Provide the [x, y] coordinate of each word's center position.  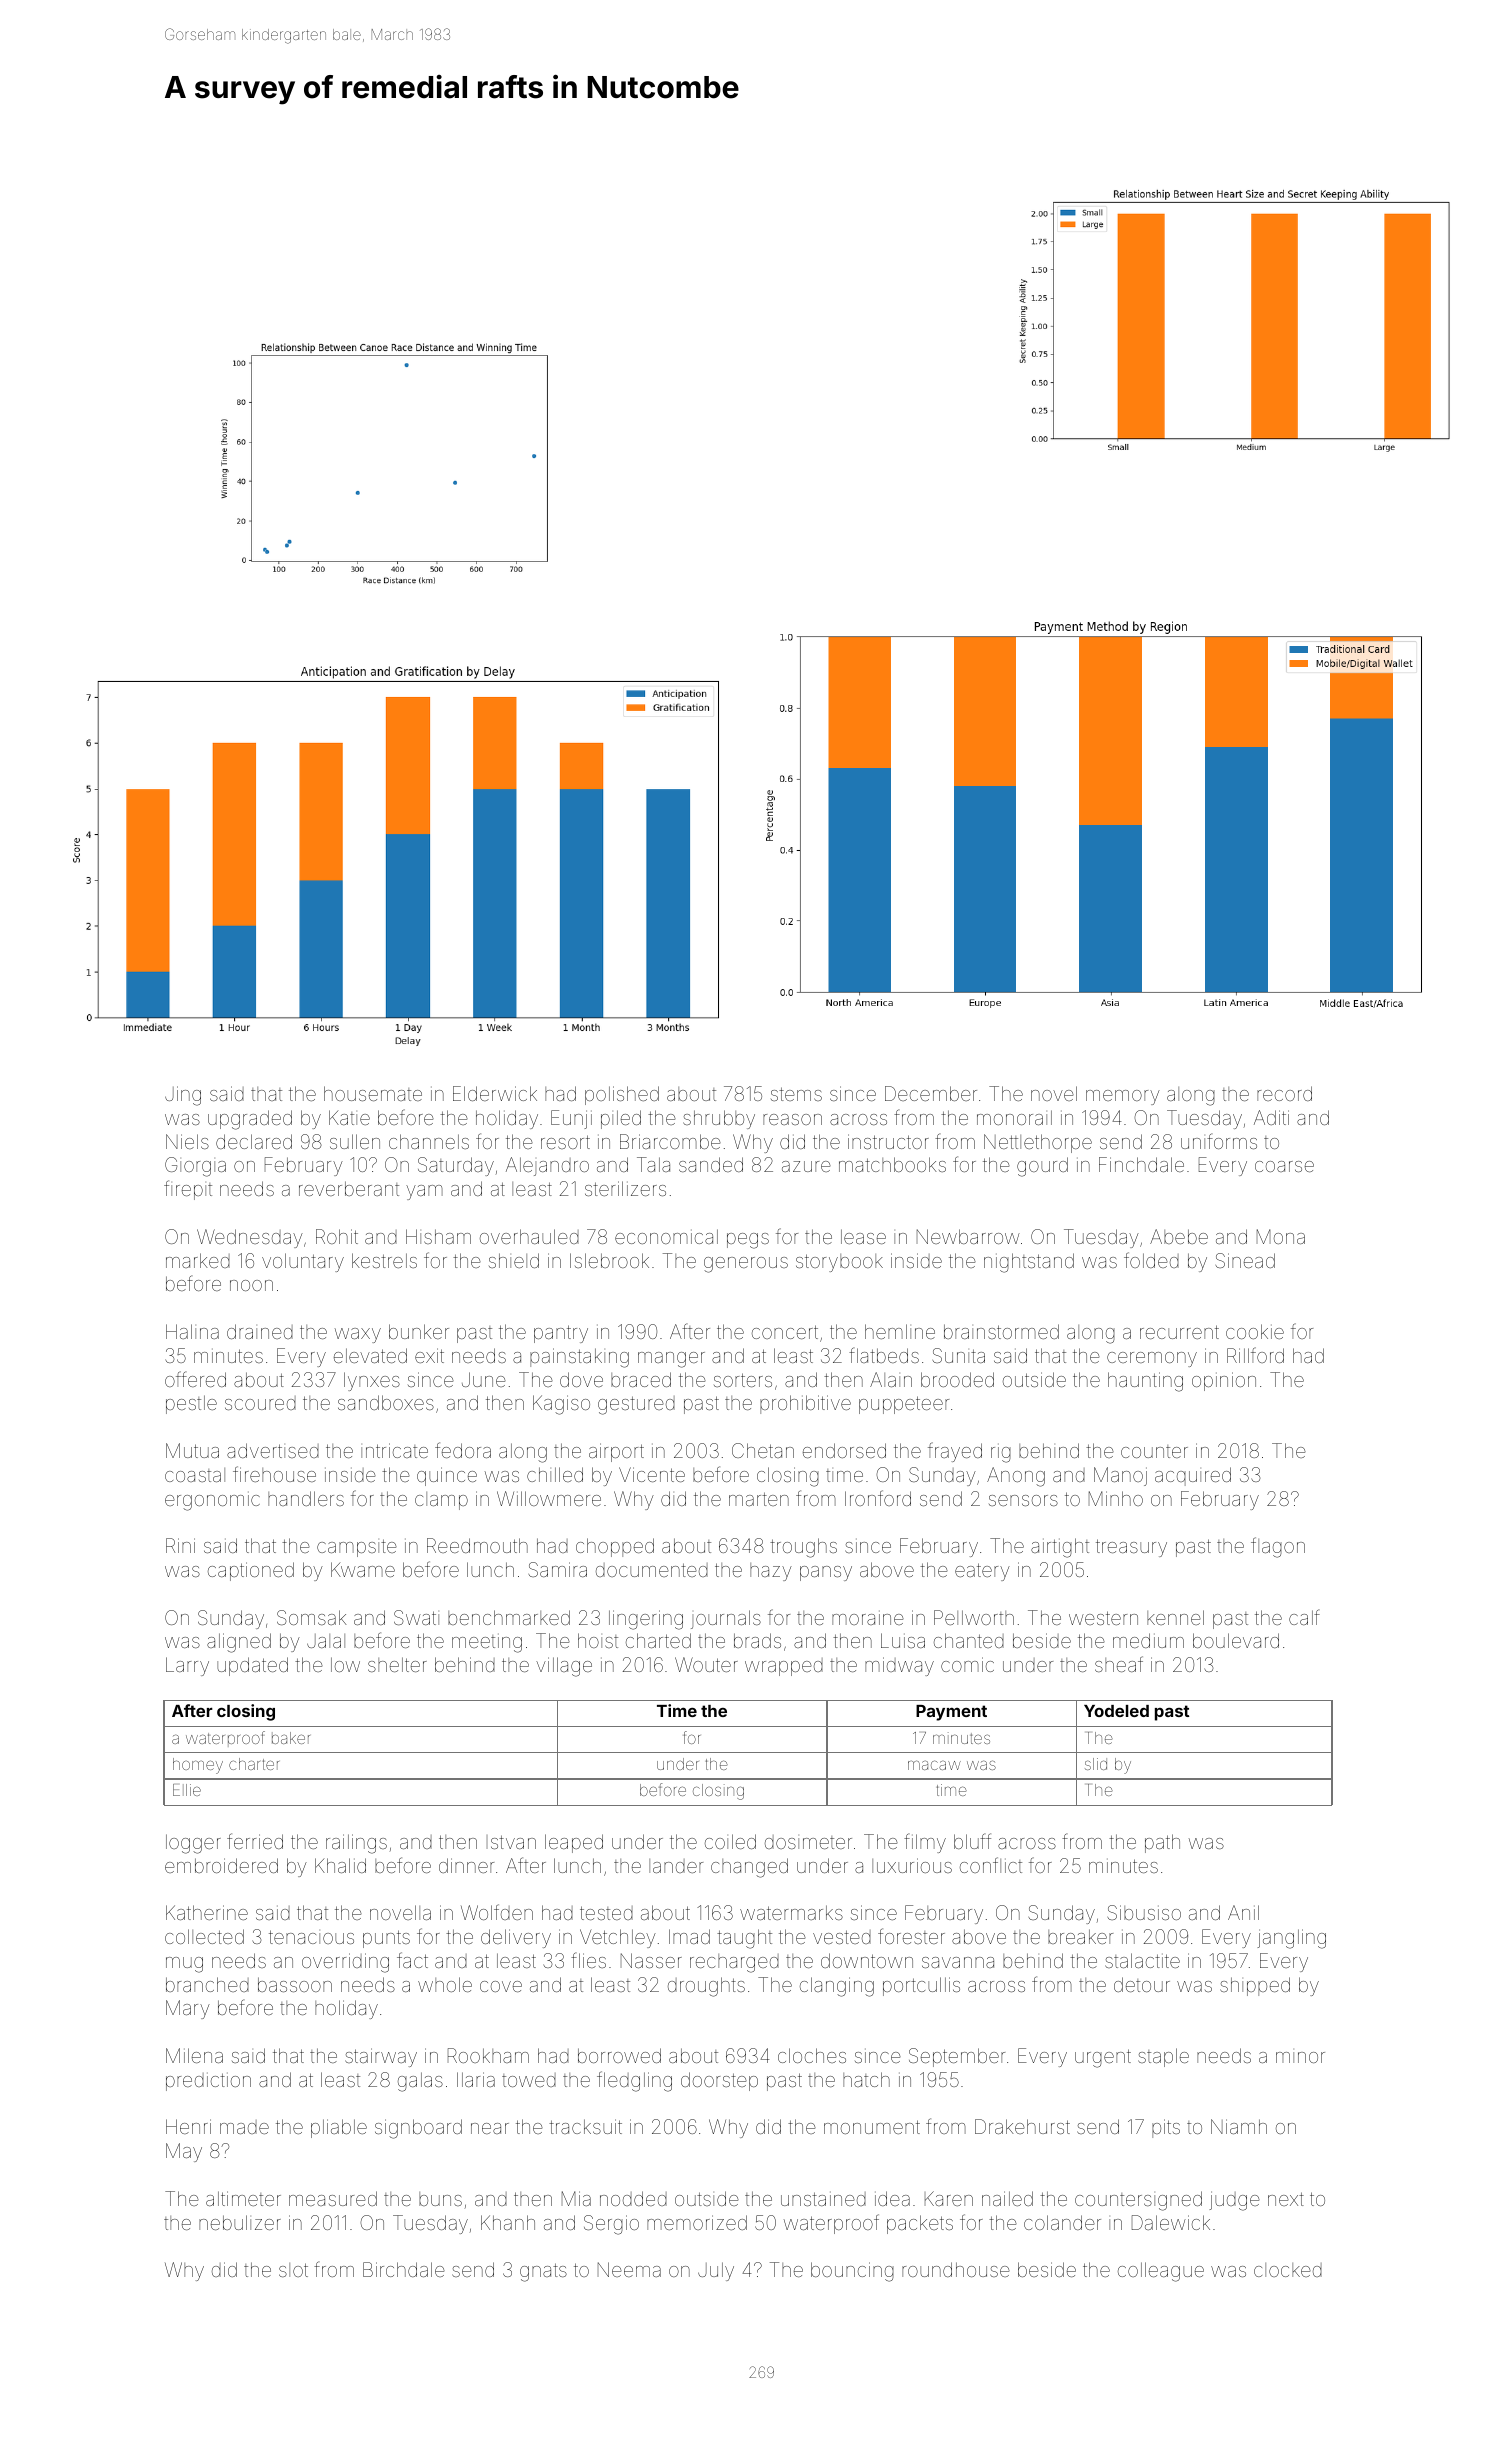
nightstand [1029, 1263]
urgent [1103, 2058]
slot [293, 2270]
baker [291, 1738]
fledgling [634, 2081]
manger [671, 1360]
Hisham [438, 1236]
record [1284, 1093]
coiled [730, 1841]
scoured [260, 1403]
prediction [208, 2082]
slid [1096, 1764]
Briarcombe [670, 1141]
